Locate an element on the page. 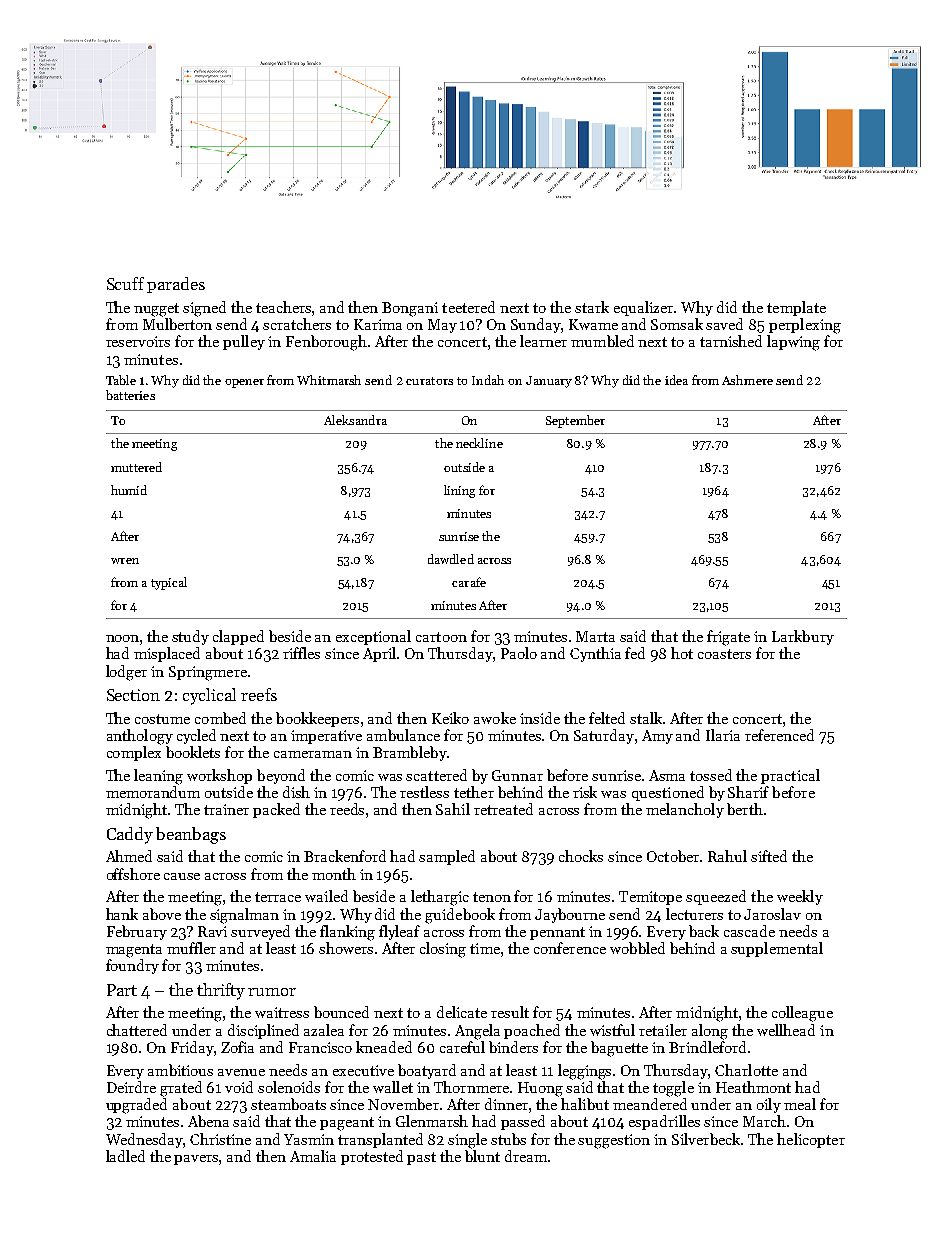 This page has width=952, height=1233. Section is located at coordinates (133, 695).
